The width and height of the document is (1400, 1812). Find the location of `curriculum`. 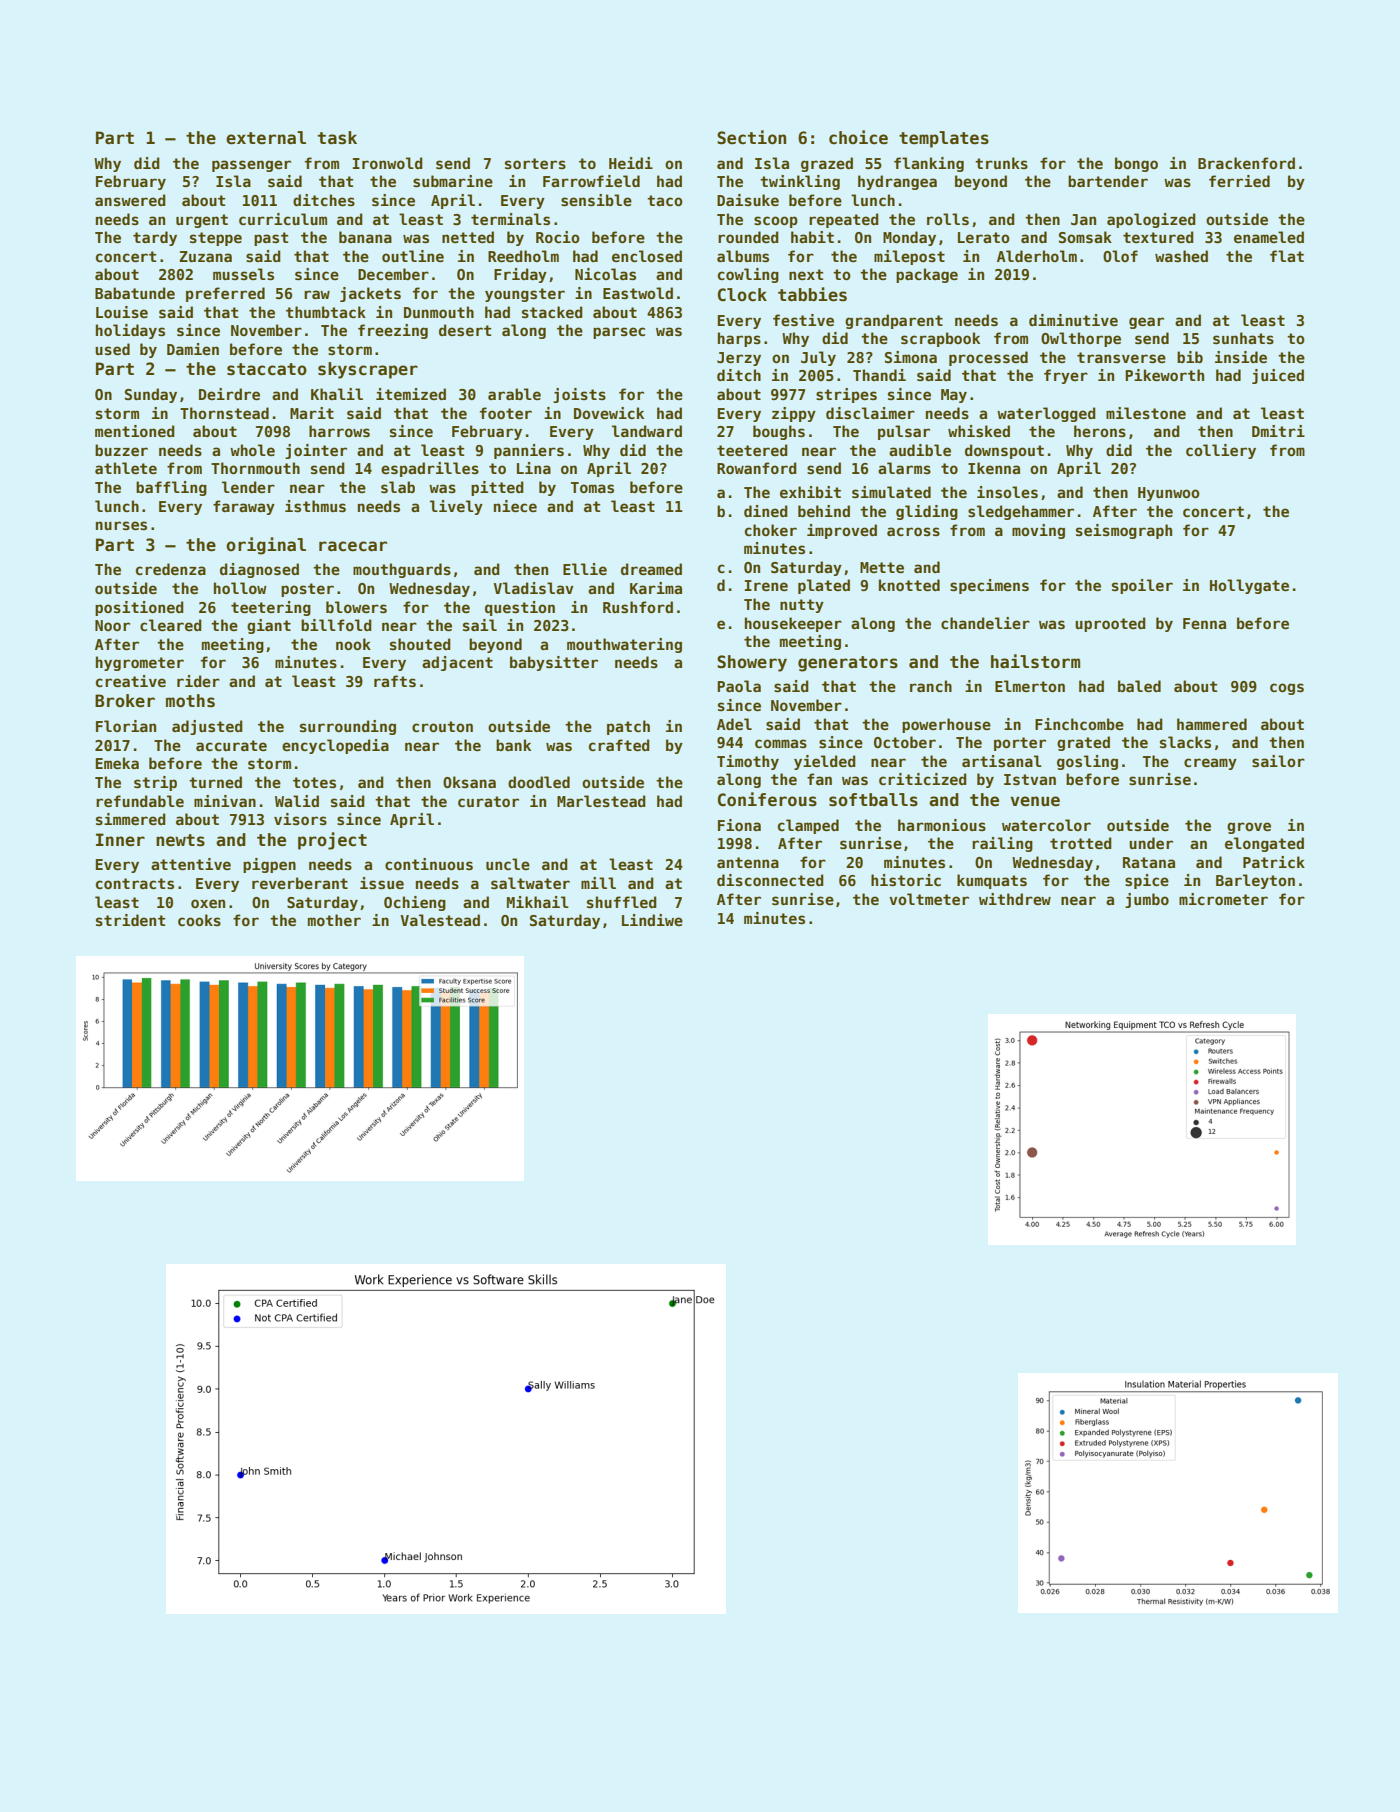

curriculum is located at coordinates (283, 219).
